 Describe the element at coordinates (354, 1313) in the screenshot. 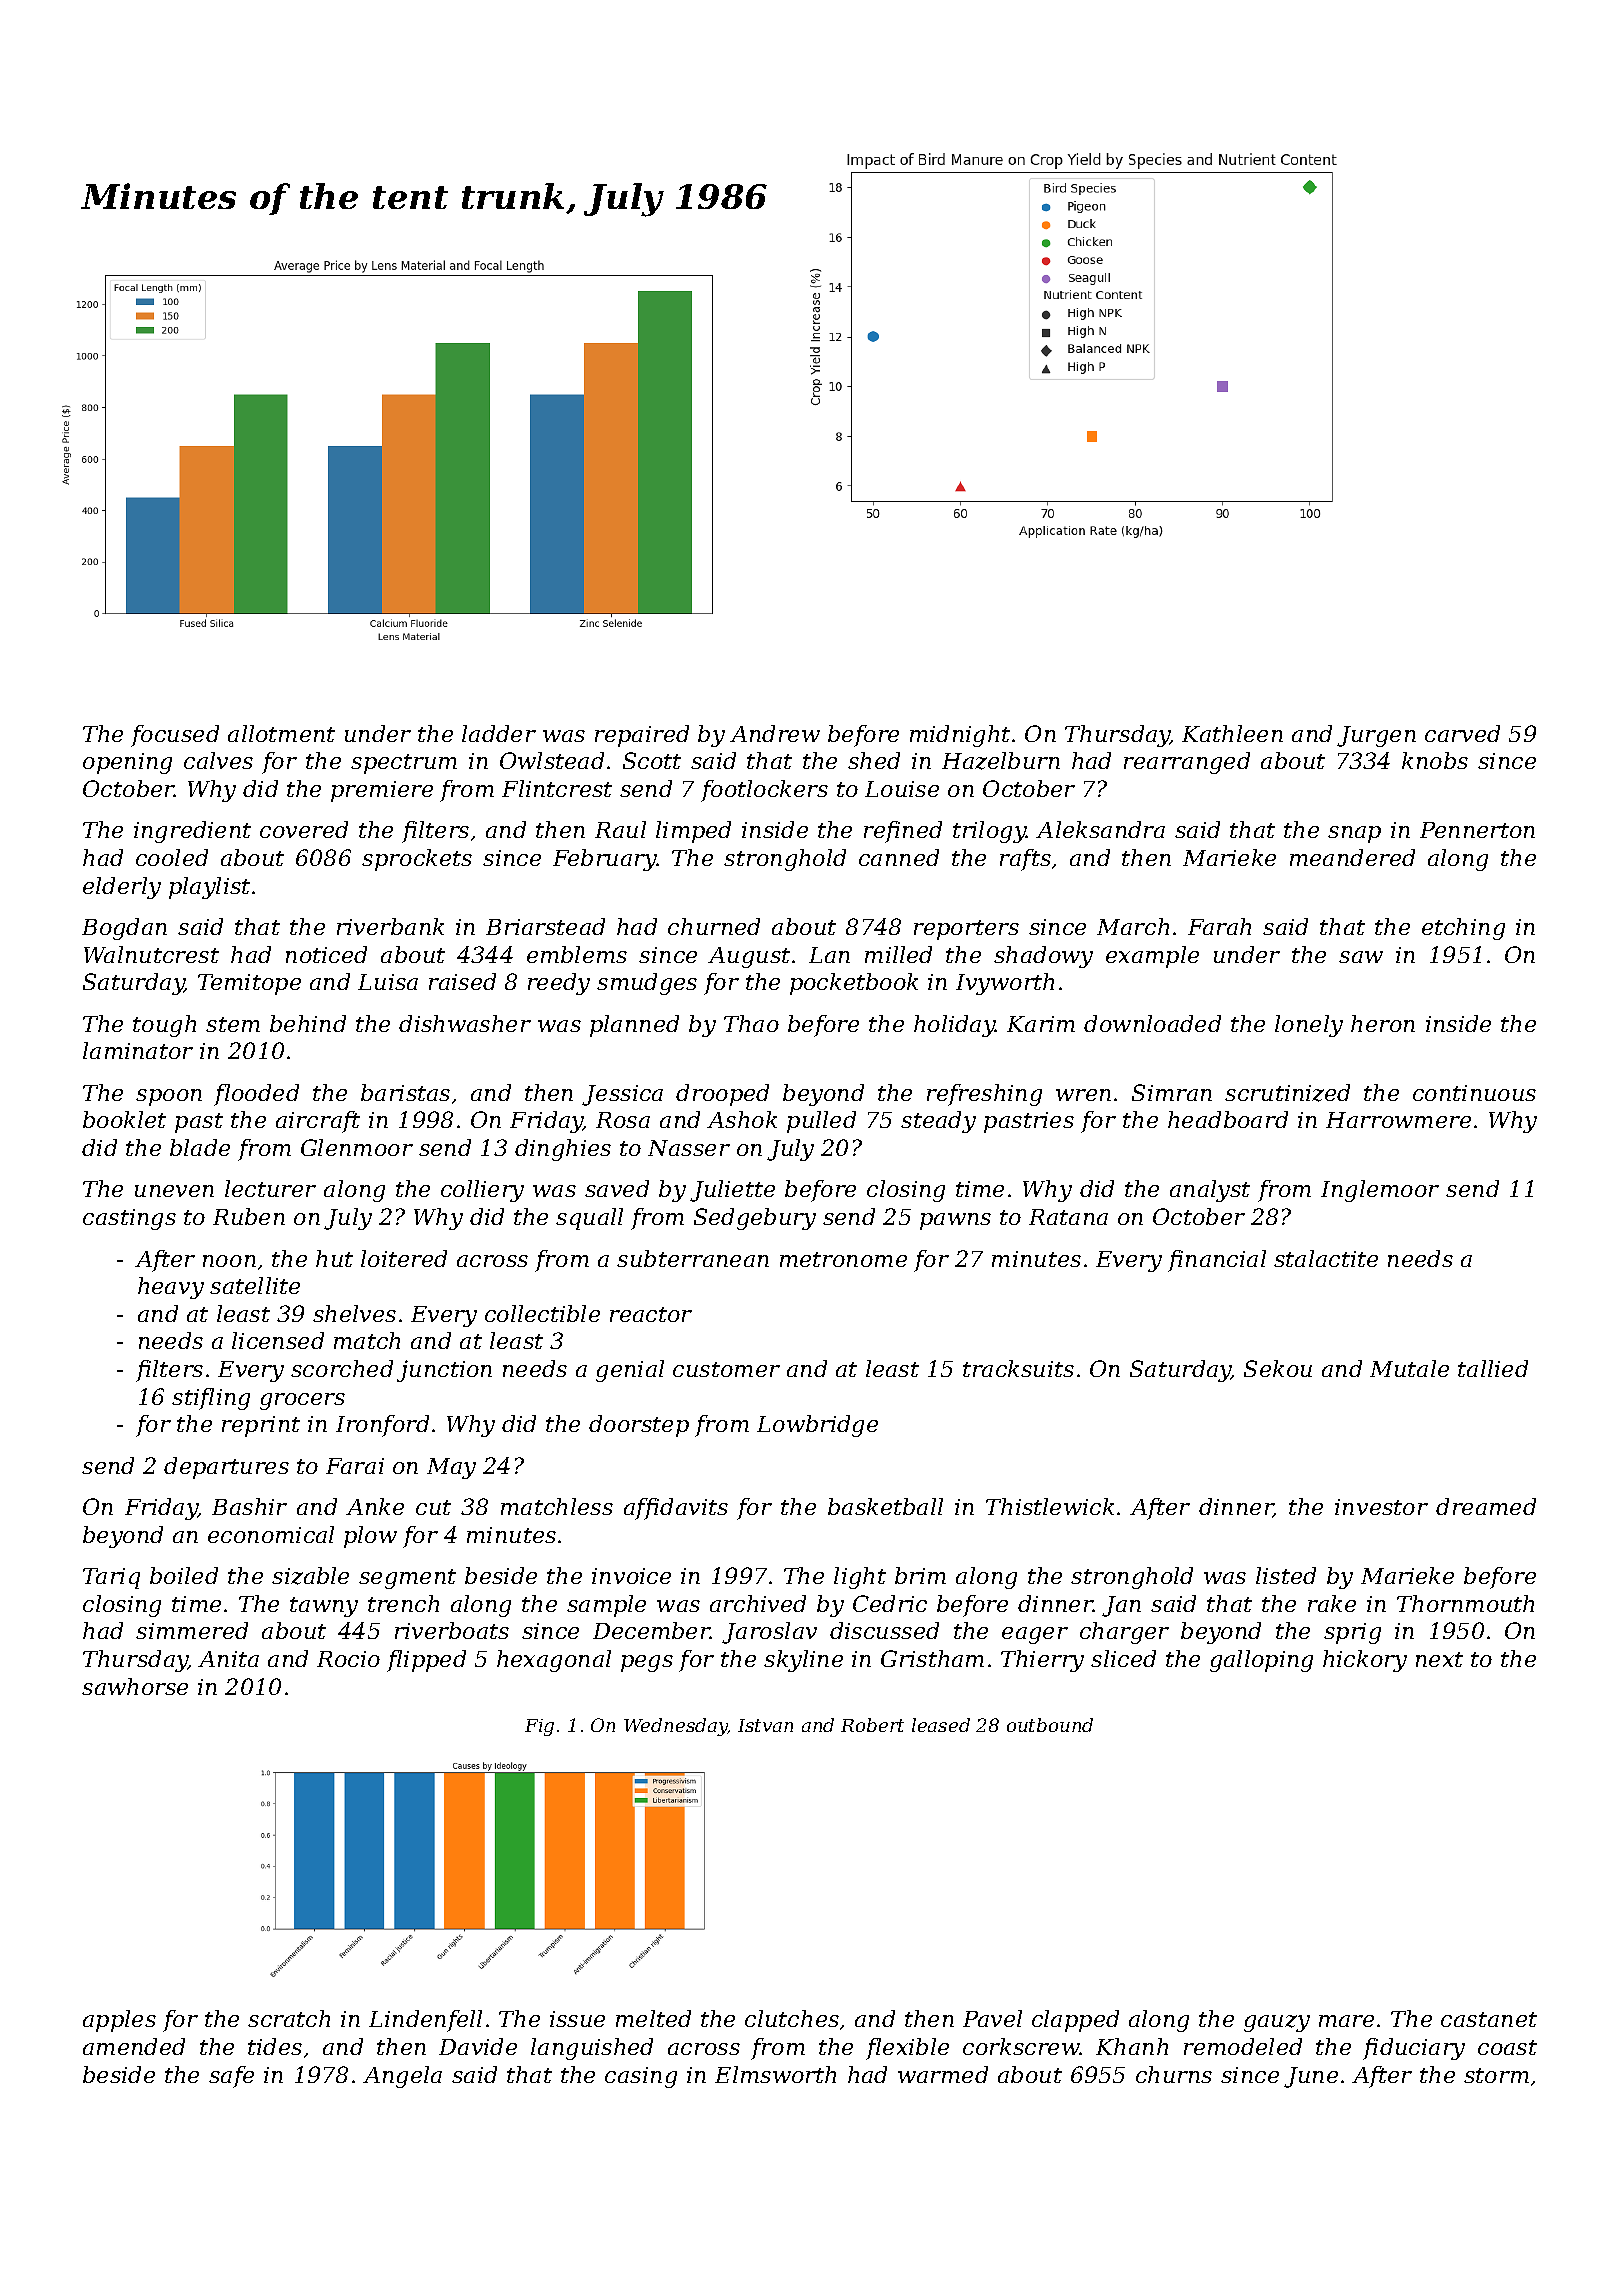

I see `shelves` at that location.
